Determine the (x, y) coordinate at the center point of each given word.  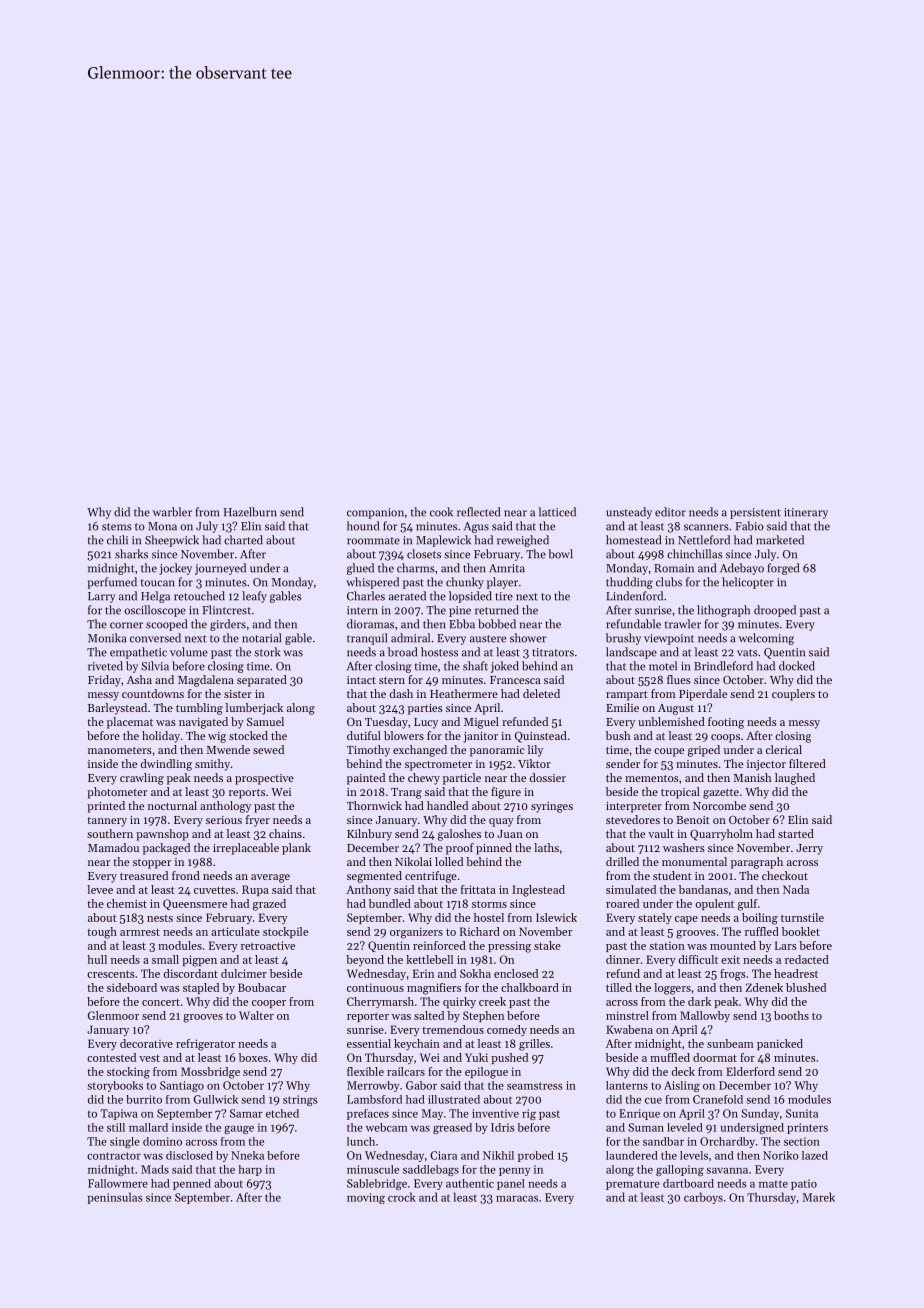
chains (285, 833)
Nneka (247, 1155)
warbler (172, 512)
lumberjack (254, 709)
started (796, 833)
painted (366, 779)
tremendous (453, 1029)
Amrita (507, 568)
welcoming (766, 639)
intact (361, 680)
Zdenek (764, 987)
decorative (146, 1043)
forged (783, 569)
